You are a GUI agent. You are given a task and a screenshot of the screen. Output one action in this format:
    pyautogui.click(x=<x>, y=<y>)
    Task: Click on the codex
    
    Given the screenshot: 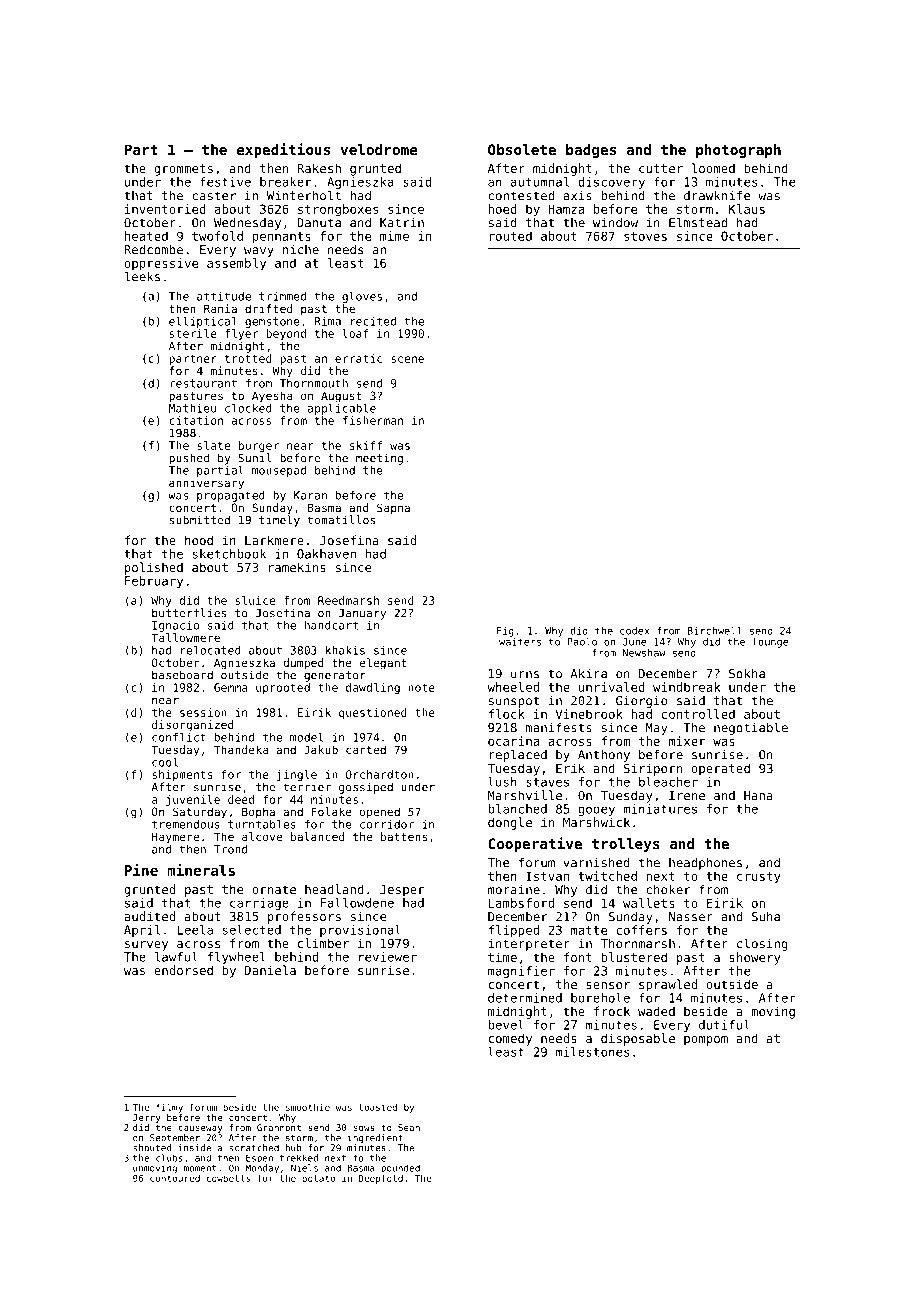 What is the action you would take?
    pyautogui.click(x=635, y=631)
